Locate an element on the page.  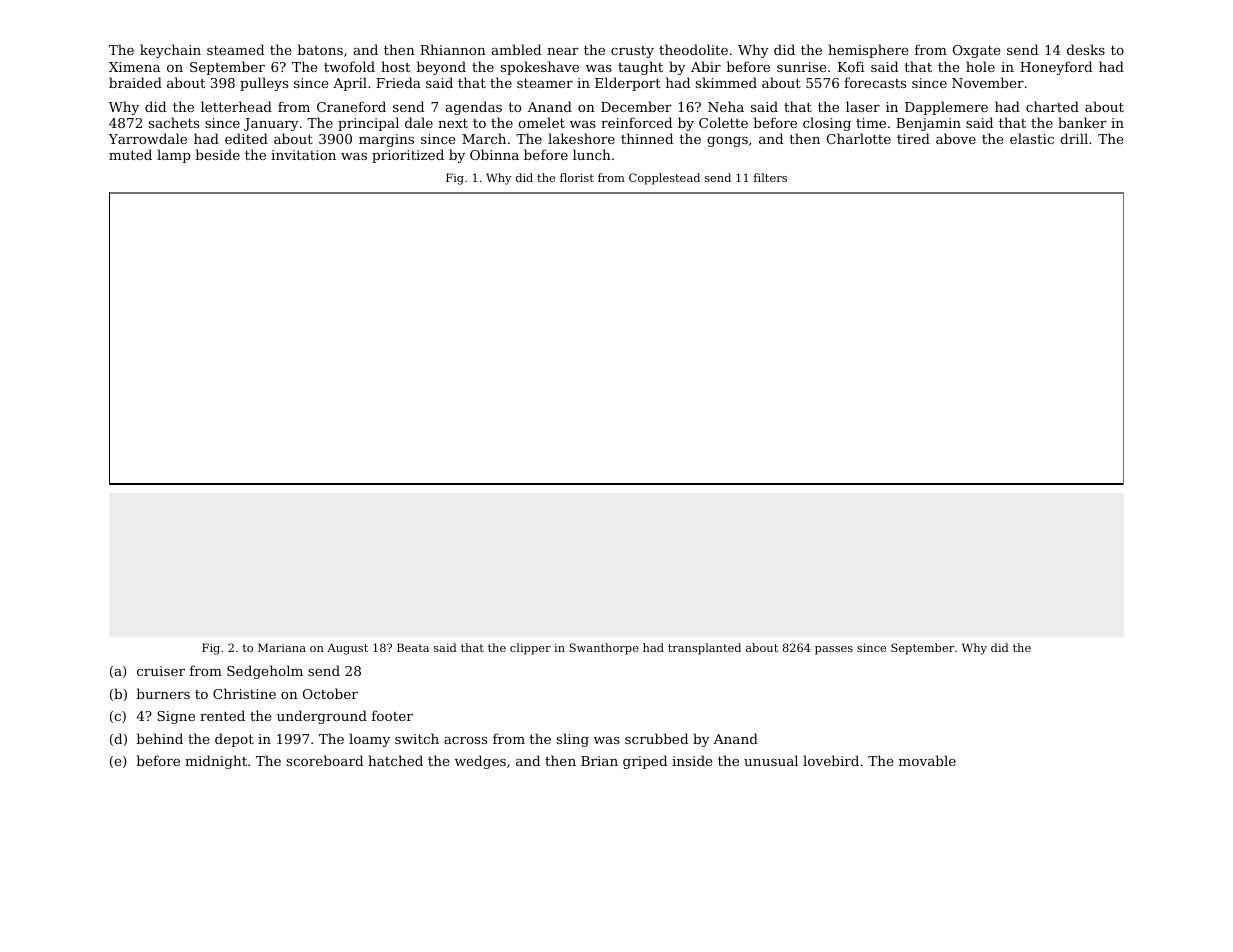
lamp is located at coordinates (174, 156).
